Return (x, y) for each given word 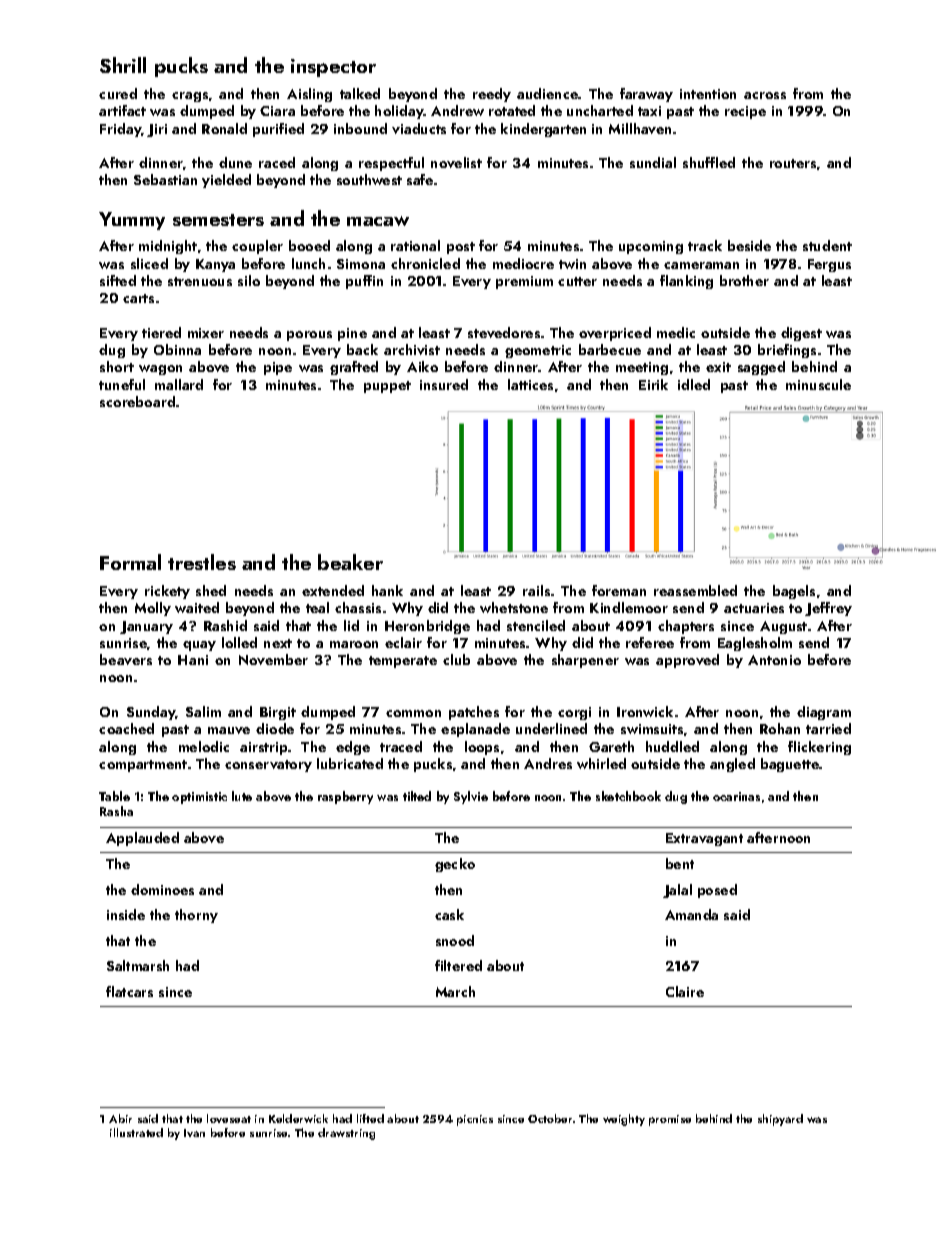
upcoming (651, 247)
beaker (350, 562)
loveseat (229, 1118)
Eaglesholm (755, 644)
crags (190, 97)
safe (420, 179)
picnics (475, 1120)
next (278, 643)
